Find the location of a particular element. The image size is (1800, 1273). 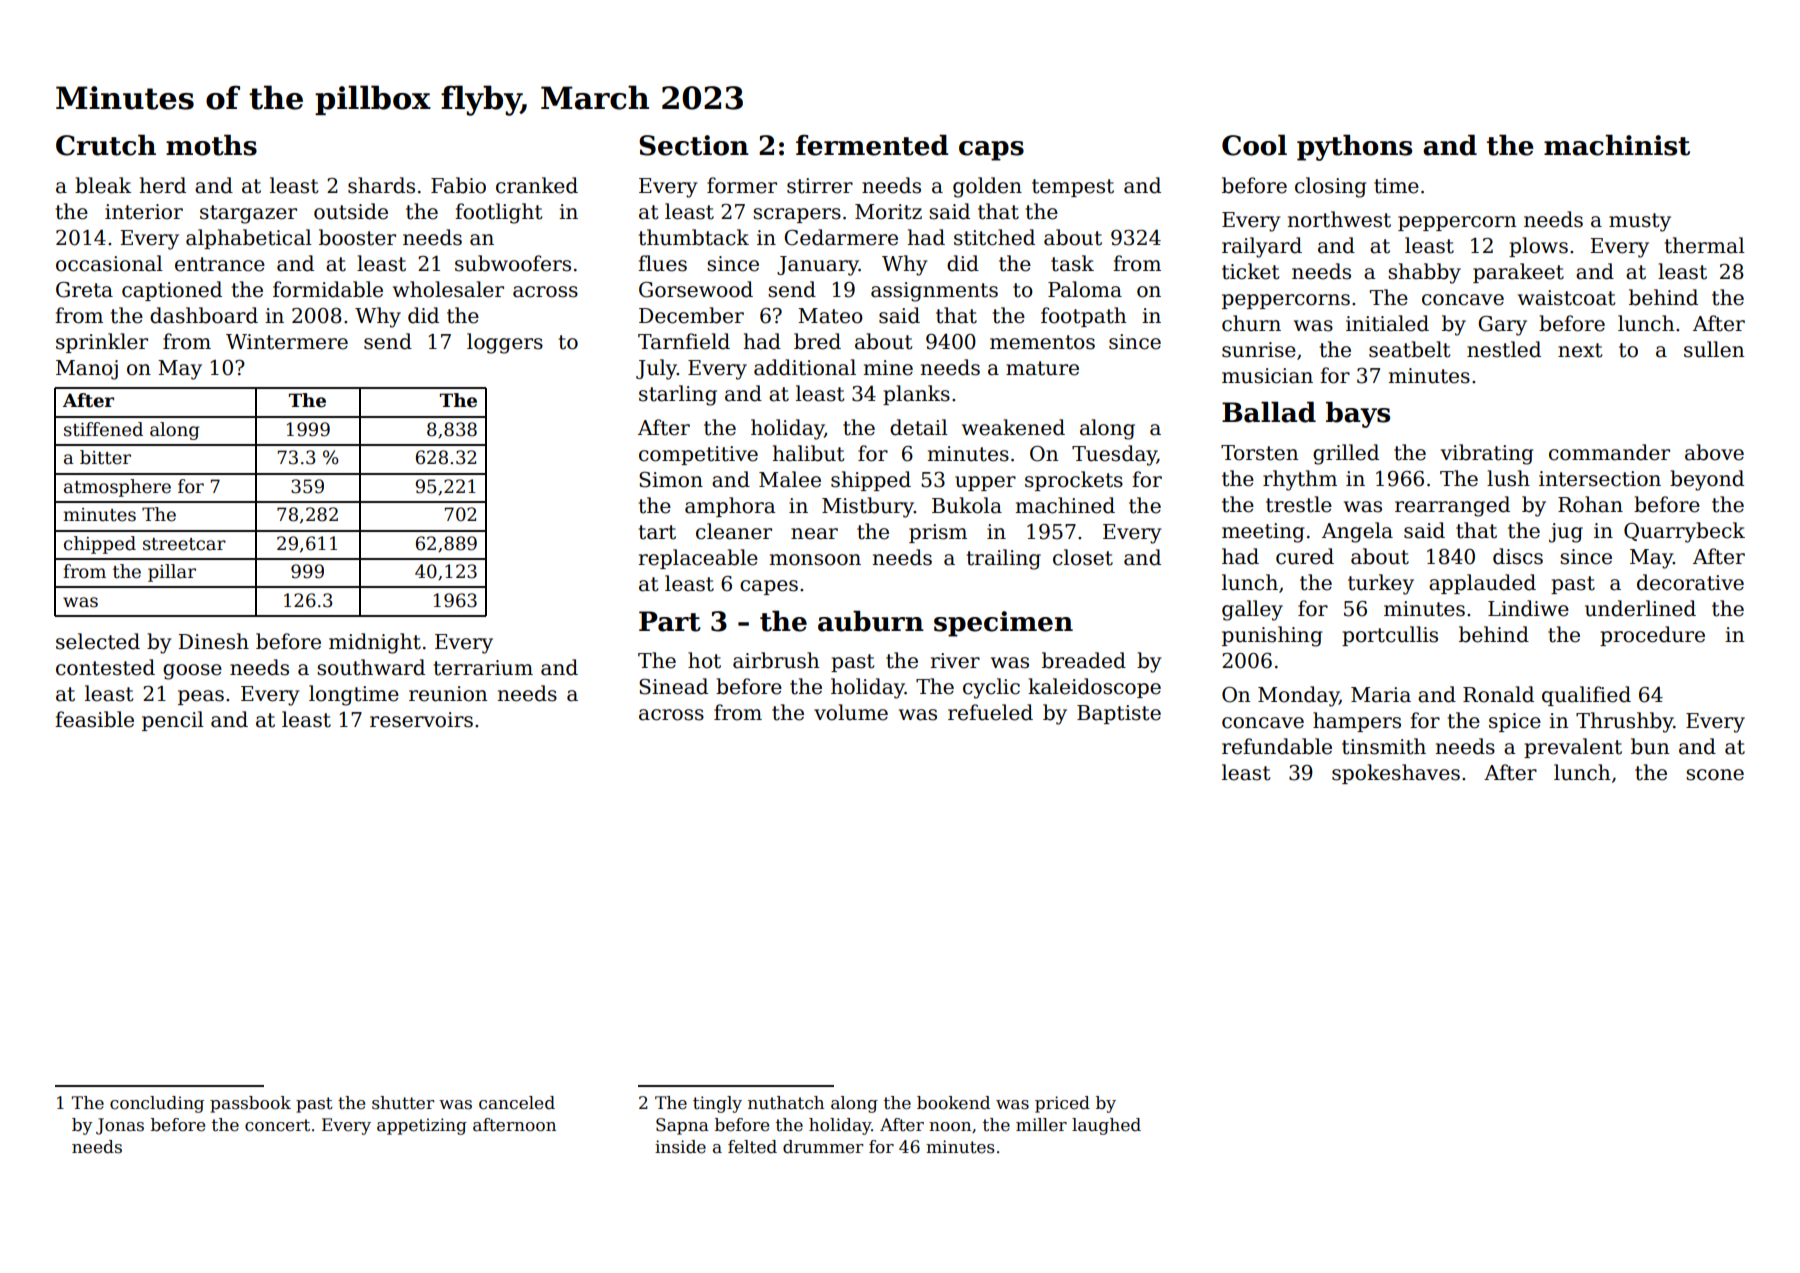

atmosphere is located at coordinates (117, 488).
